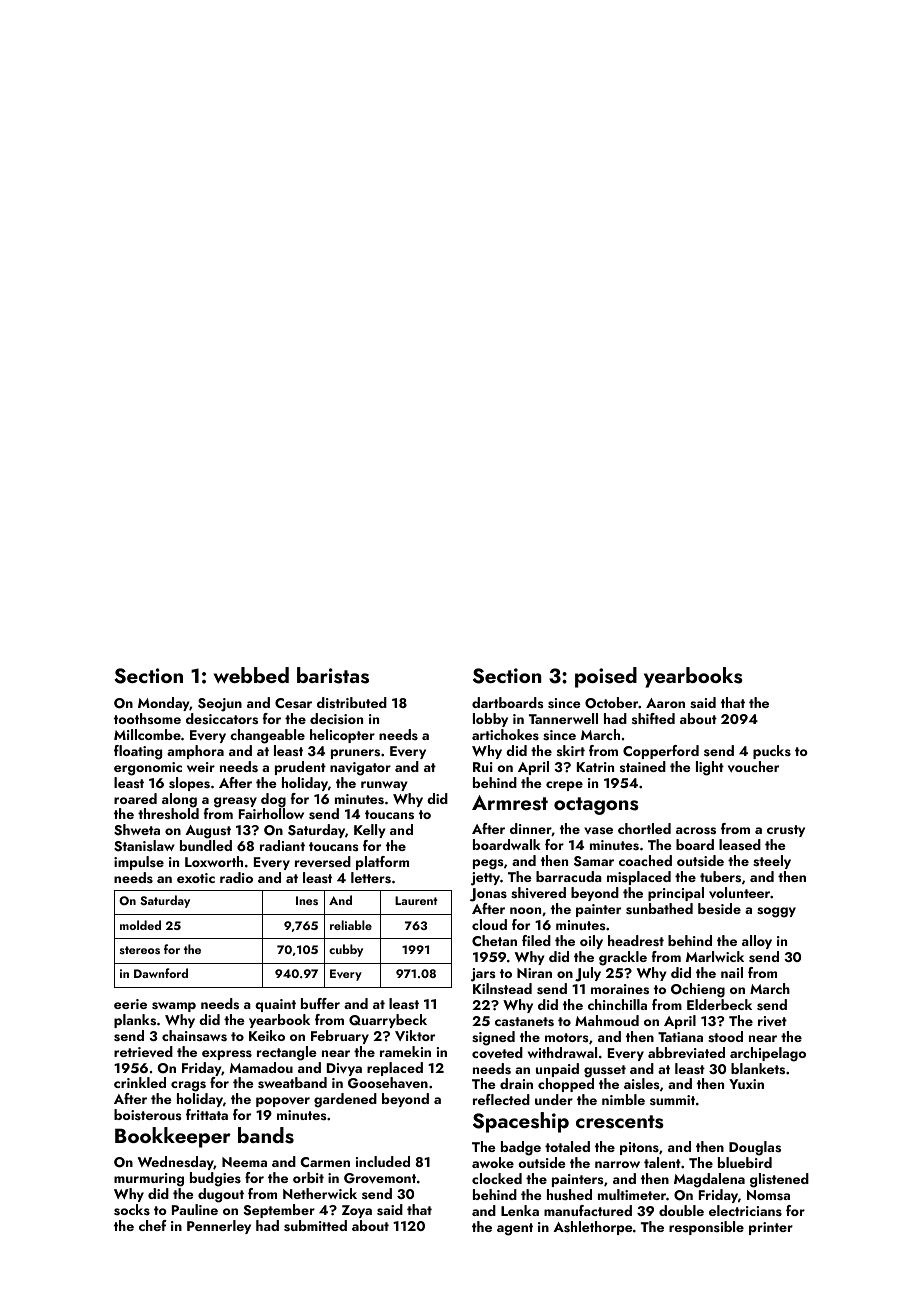 This screenshot has height=1308, width=924. I want to click on submitted, so click(315, 1226).
